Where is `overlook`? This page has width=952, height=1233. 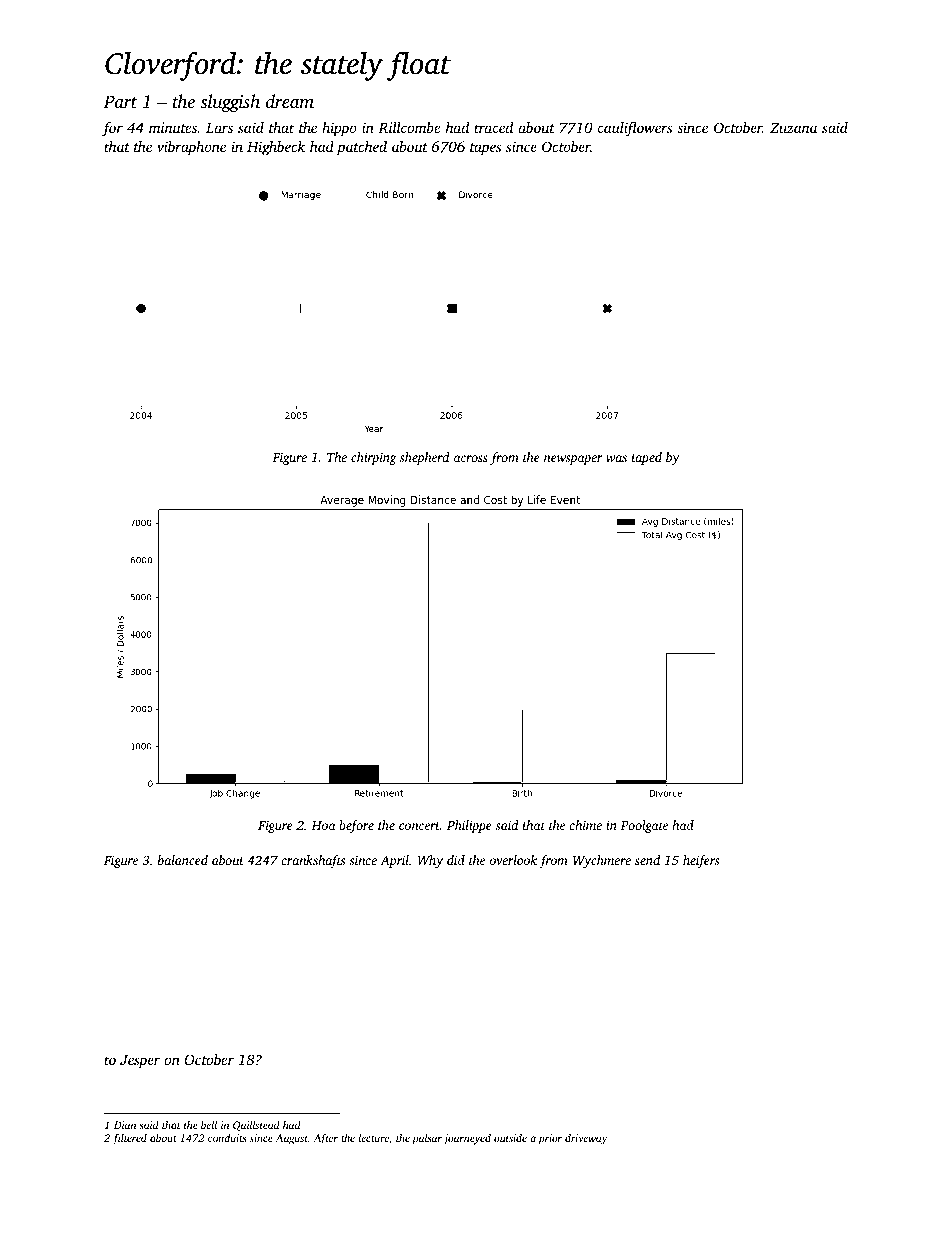
overlook is located at coordinates (513, 860).
